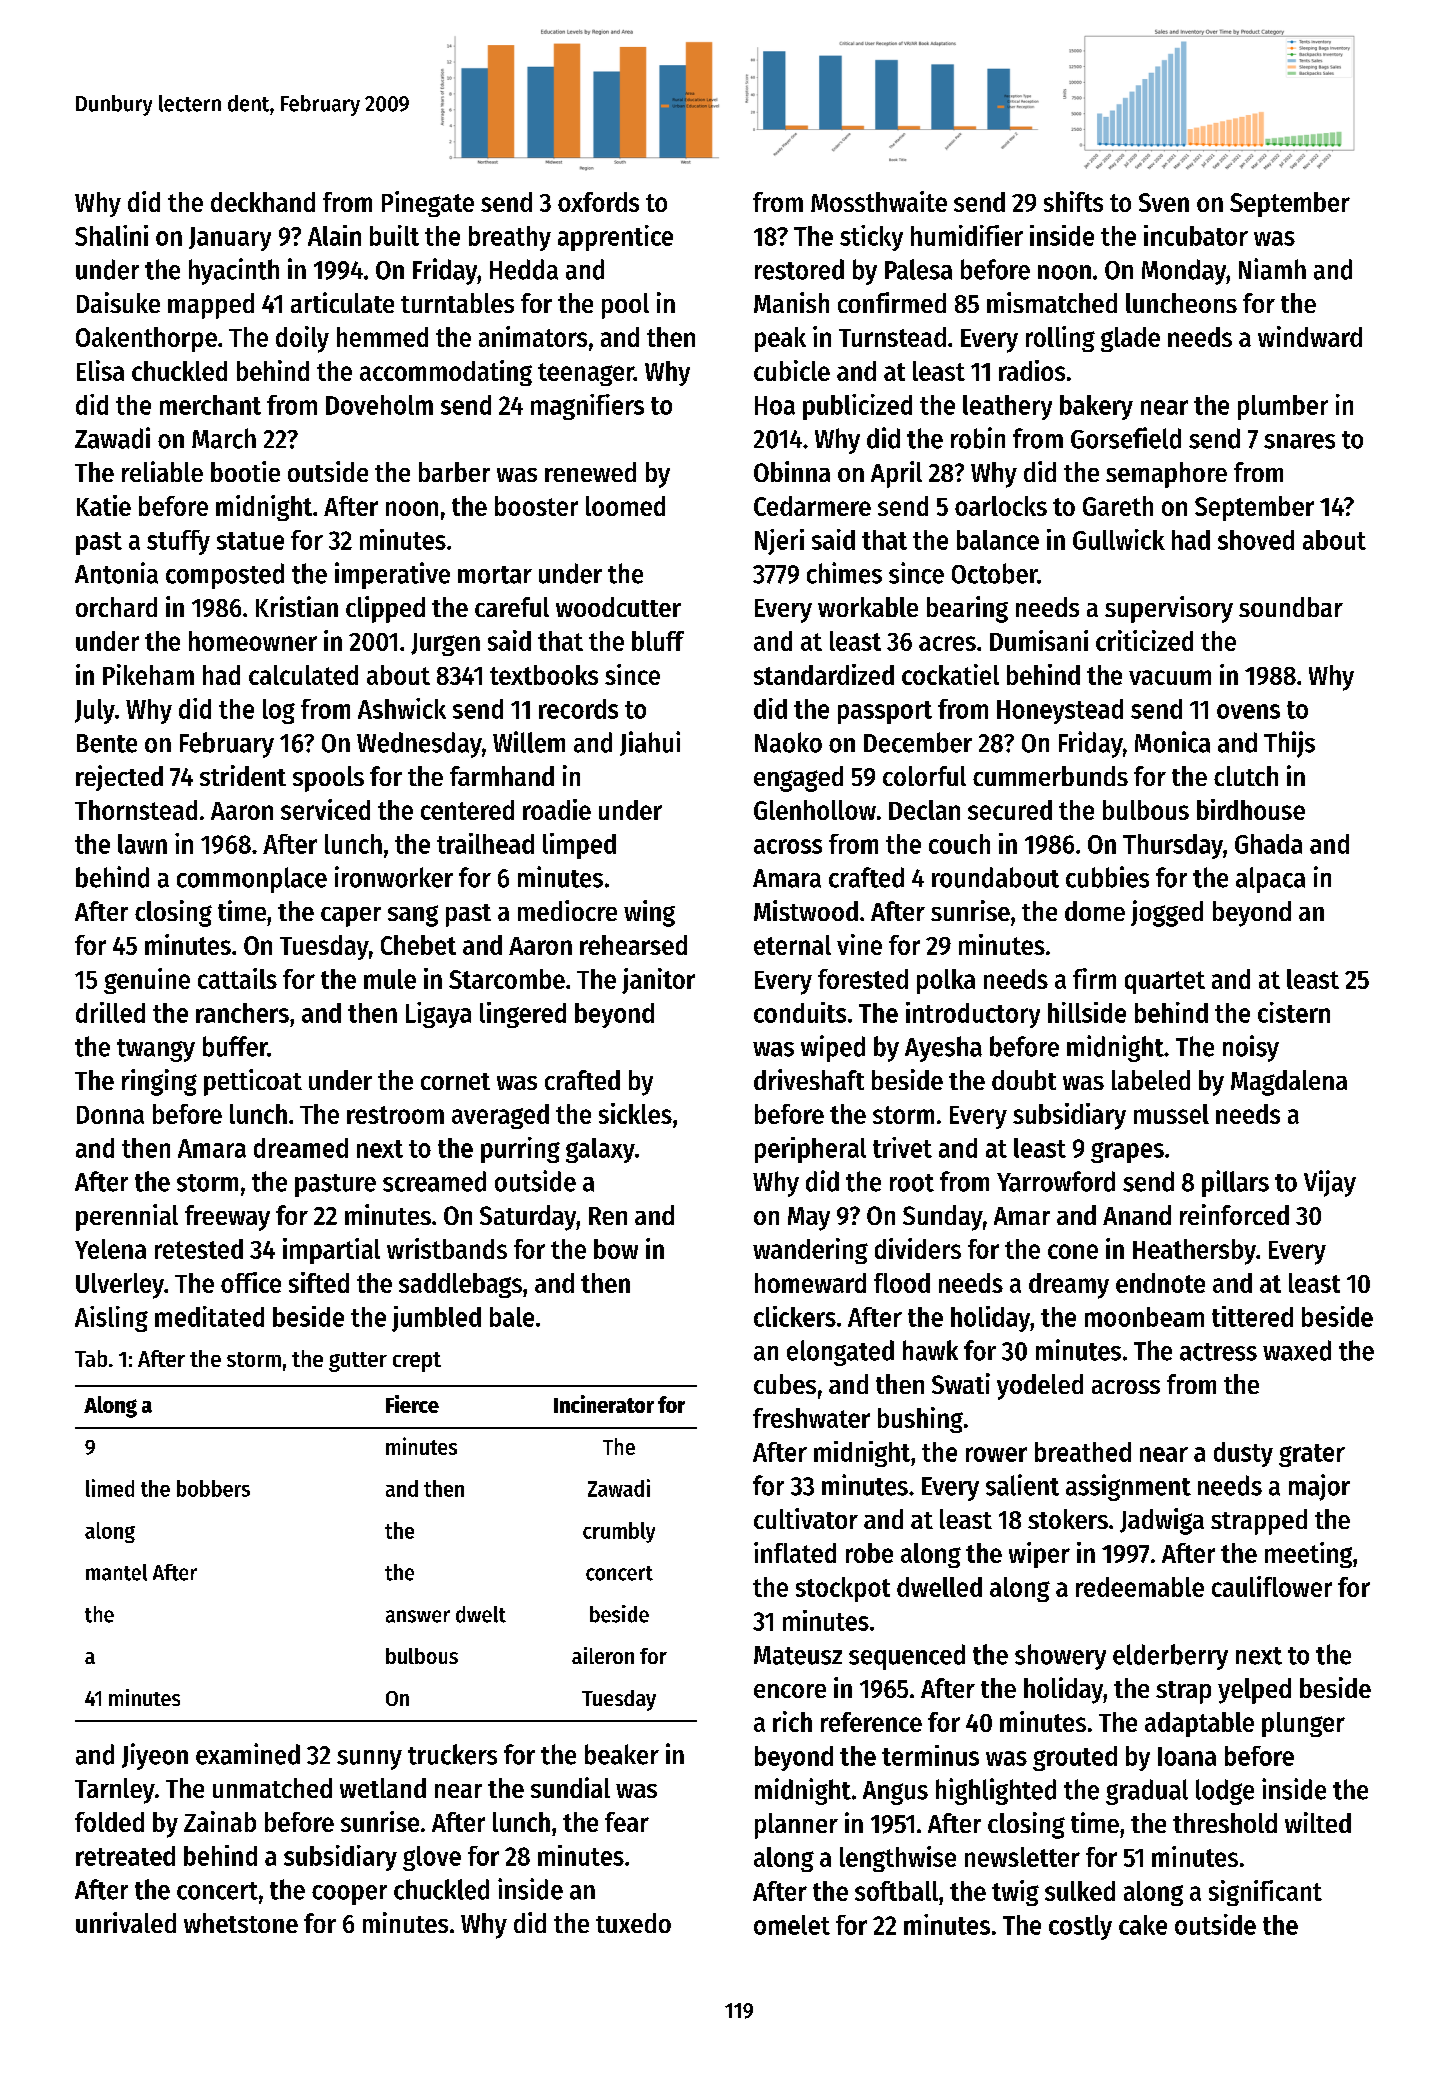  Describe the element at coordinates (1256, 540) in the screenshot. I see `shoved` at that location.
